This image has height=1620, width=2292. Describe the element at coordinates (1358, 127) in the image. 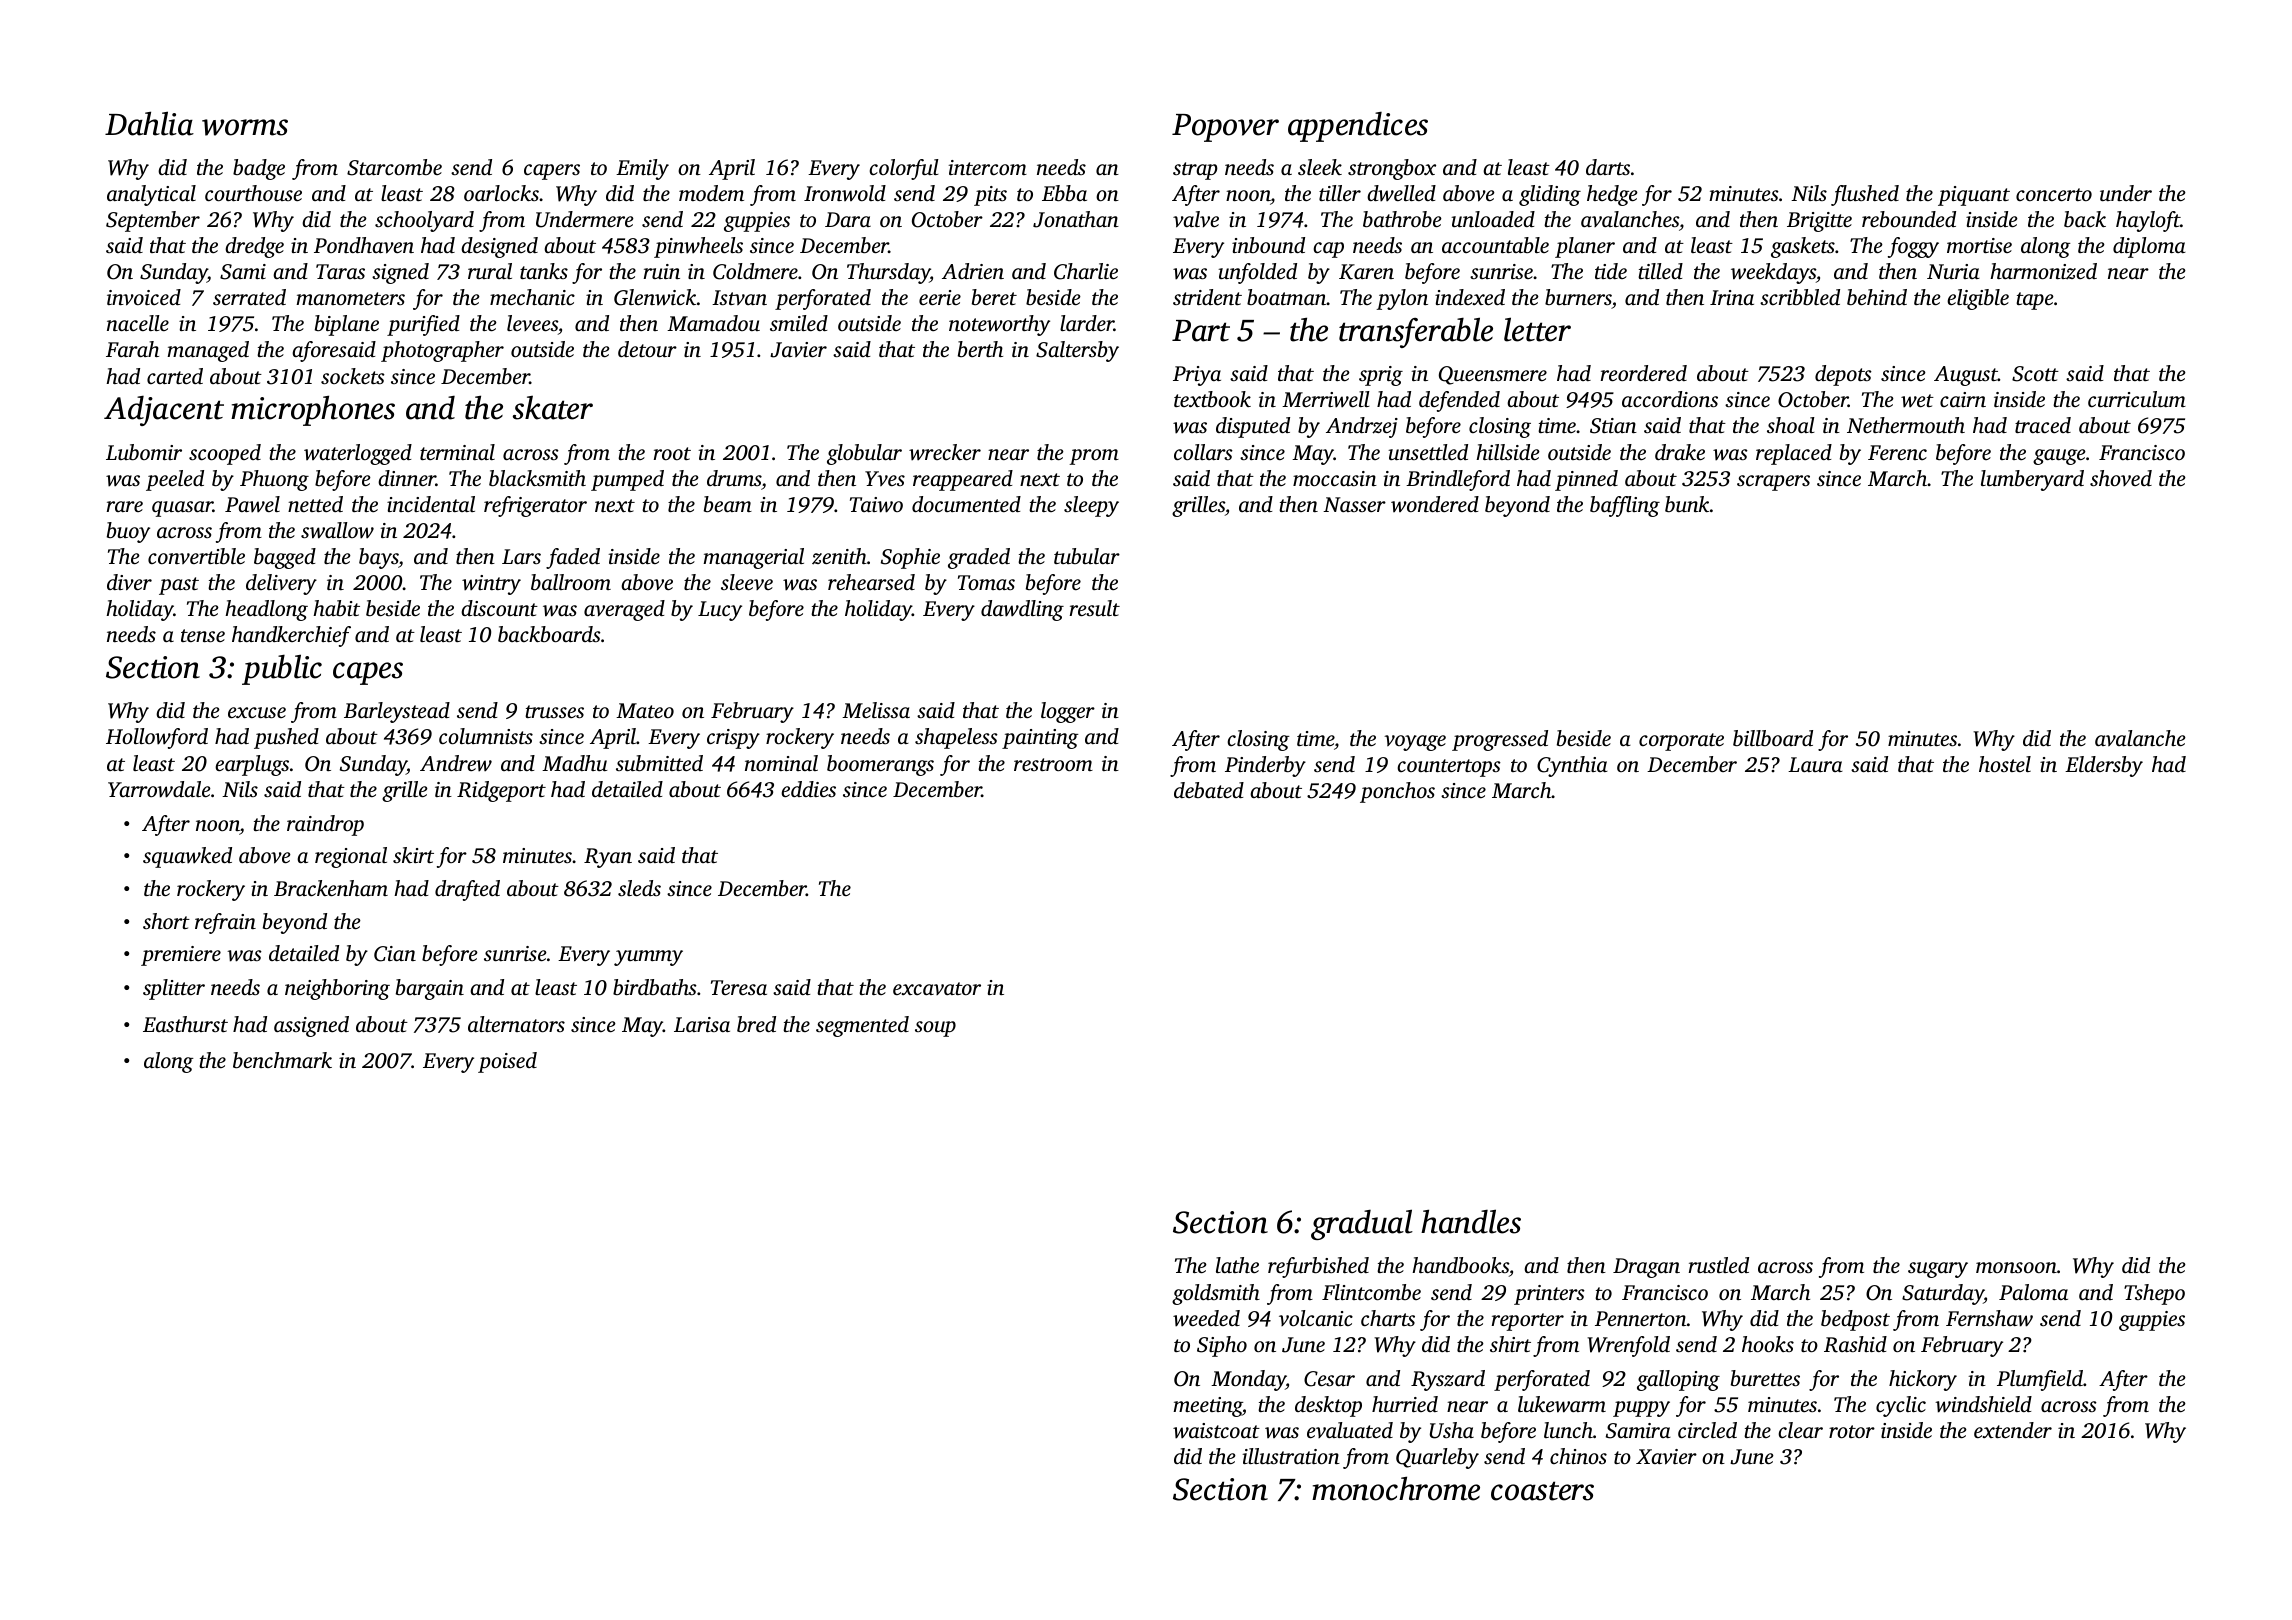

I see `appendices` at that location.
